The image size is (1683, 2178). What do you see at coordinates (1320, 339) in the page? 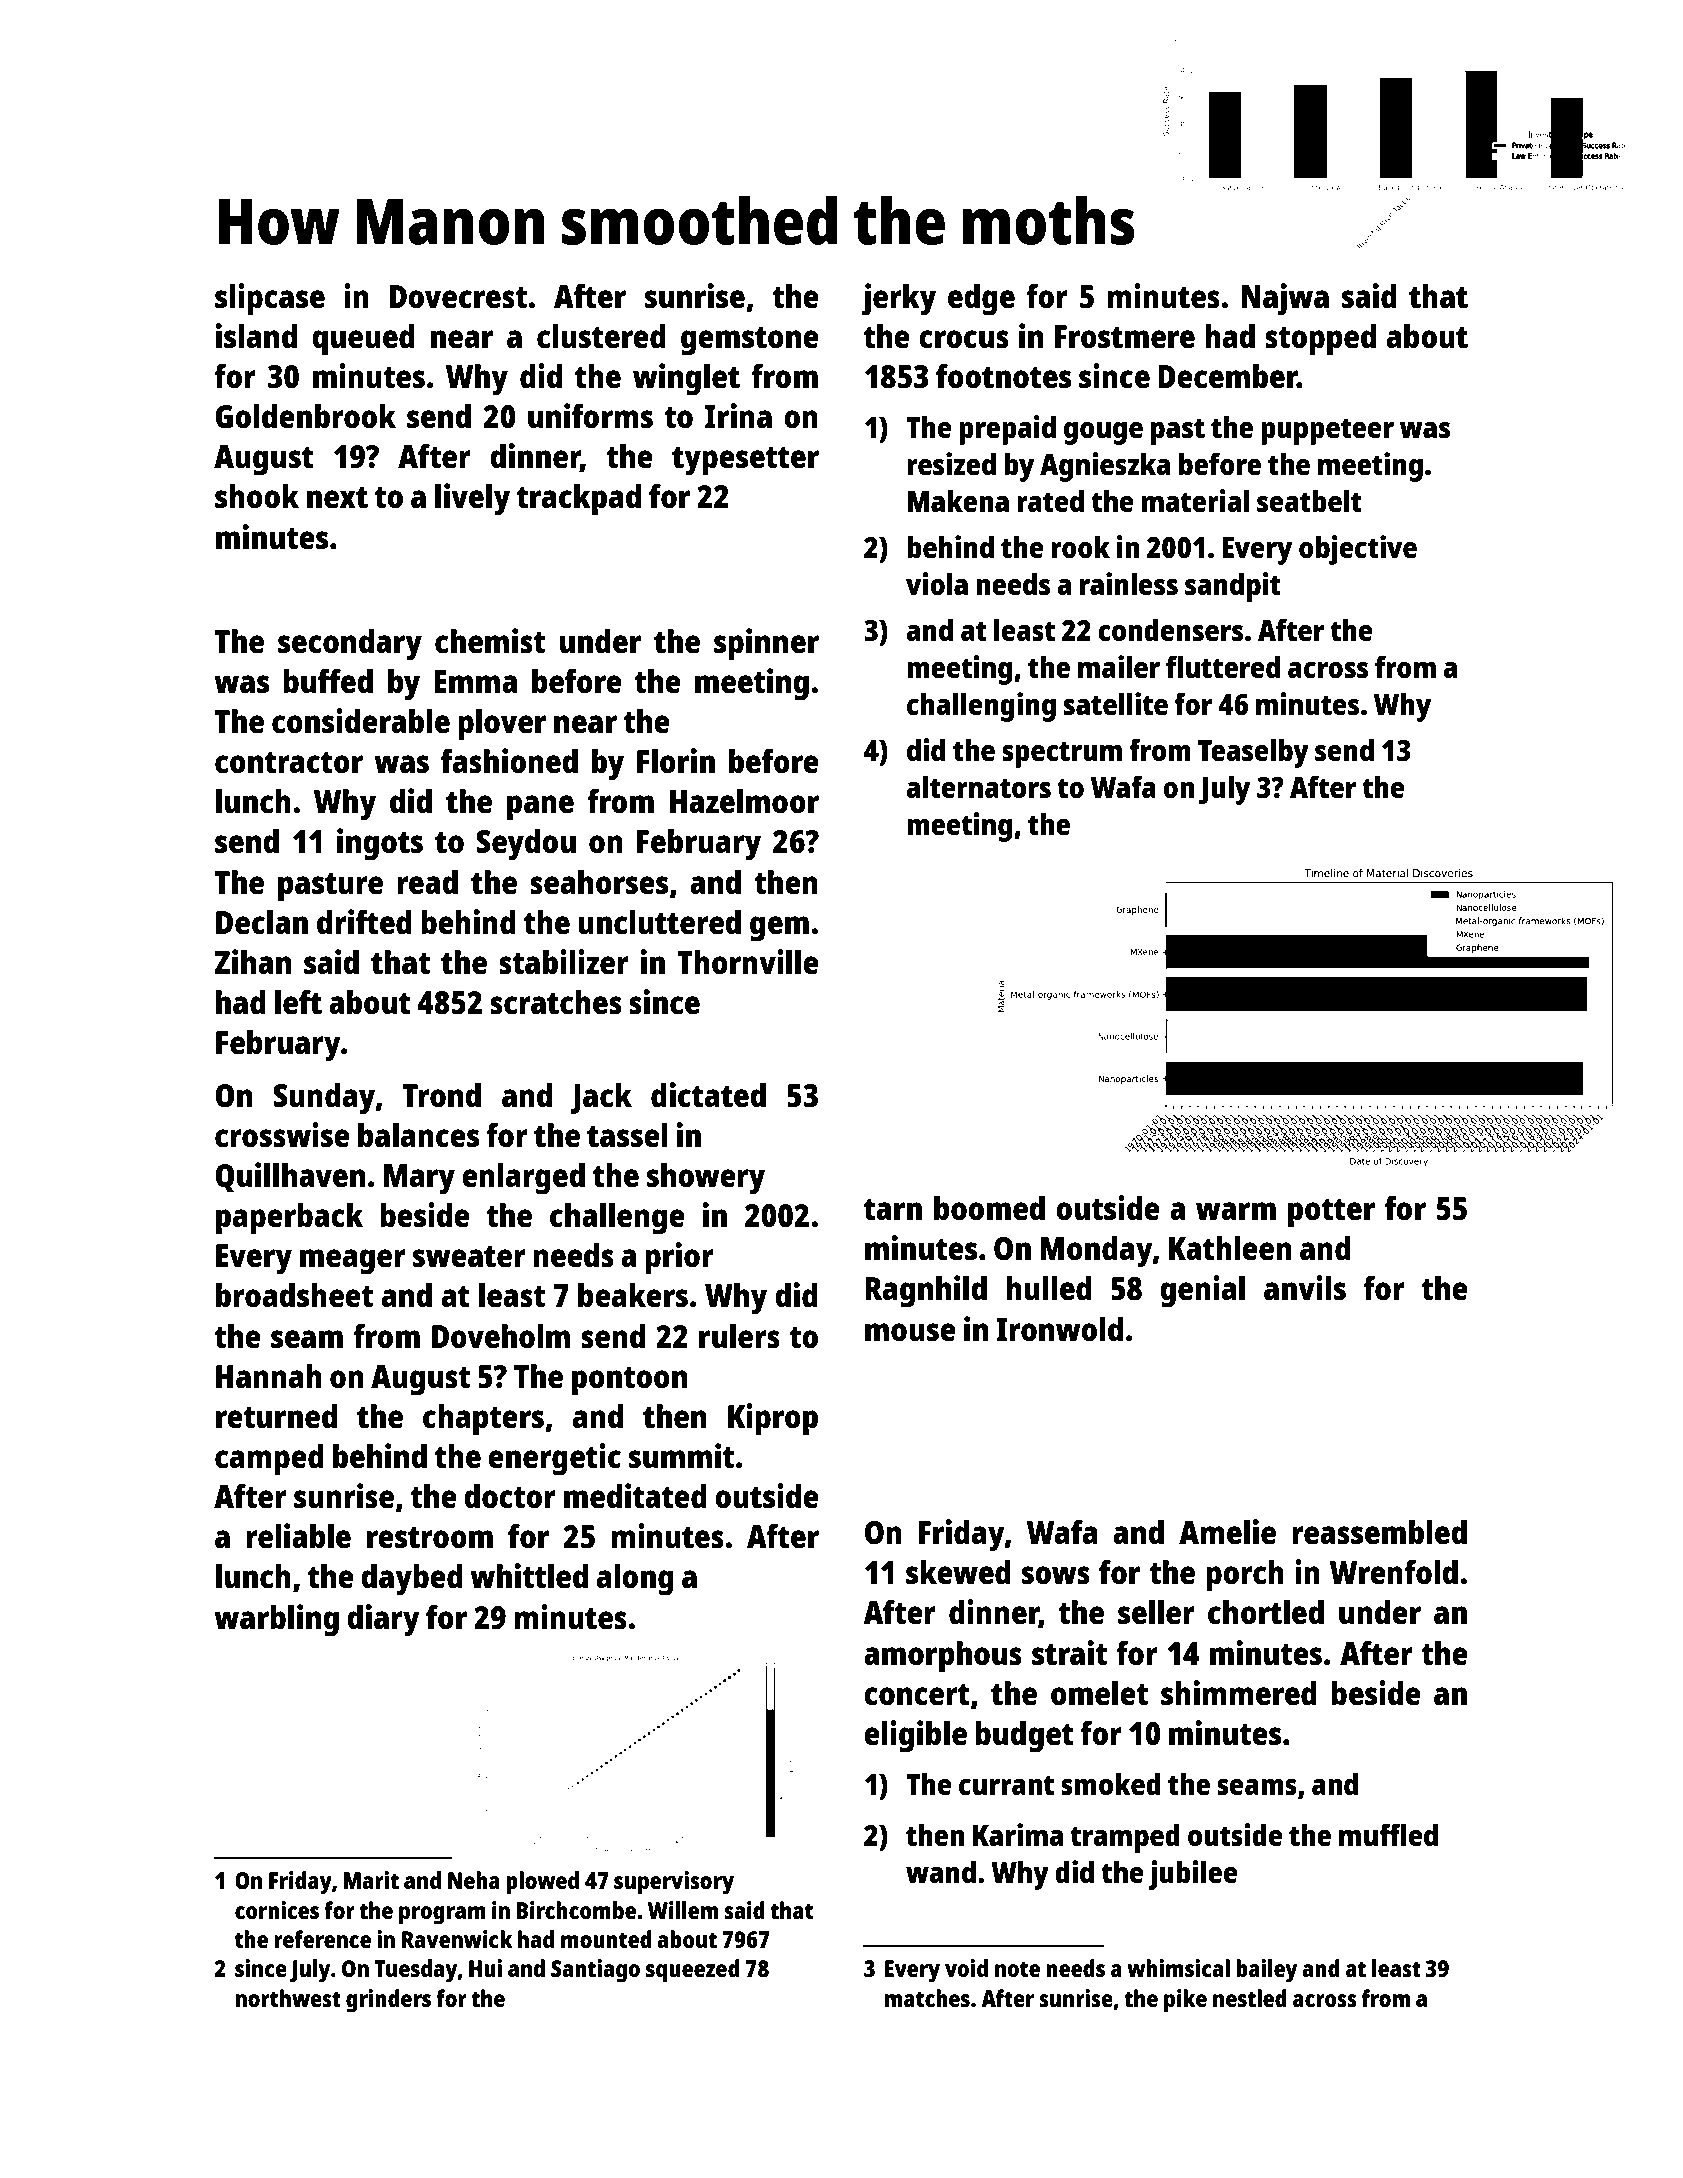
I see `stopped` at bounding box center [1320, 339].
